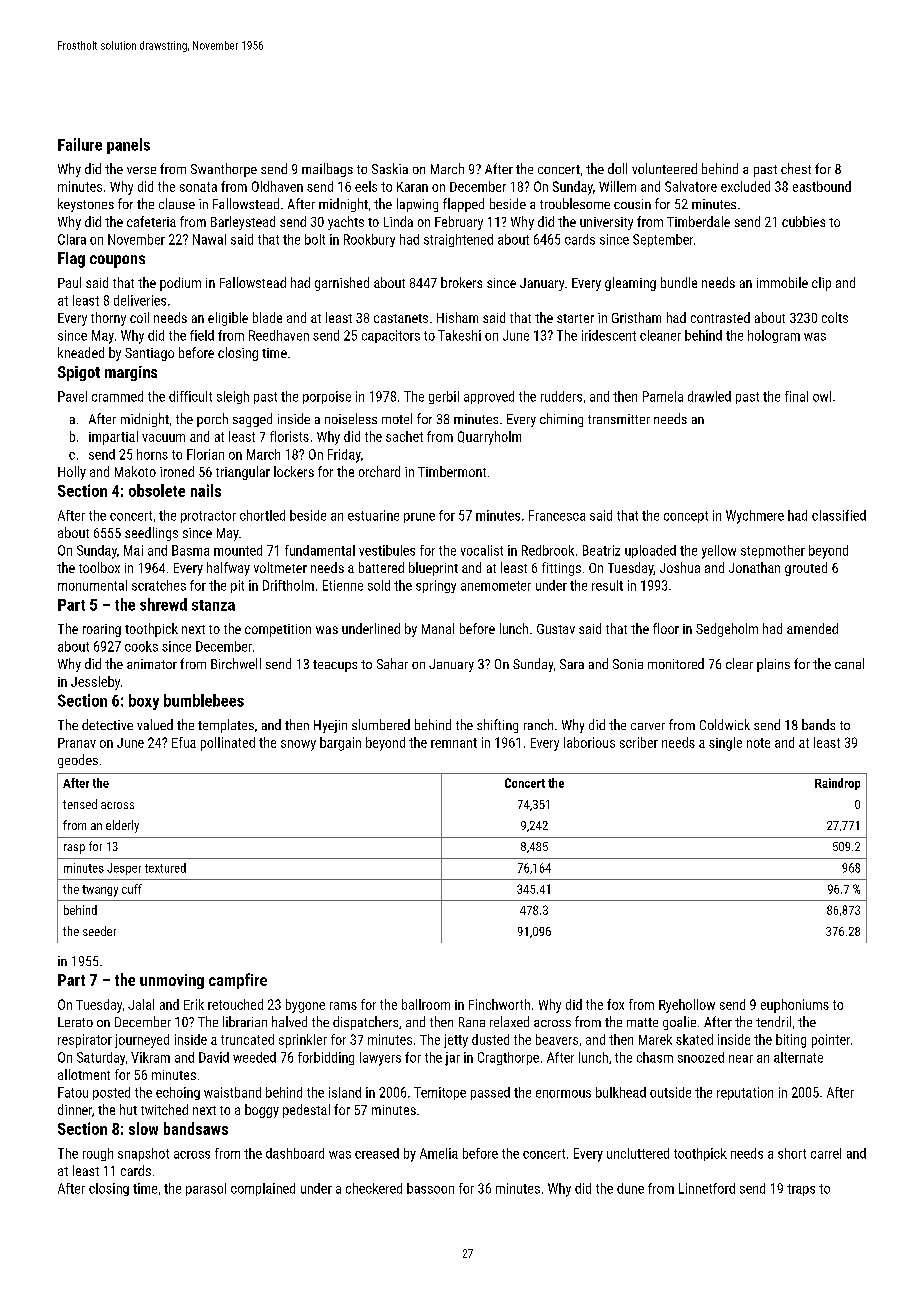 The image size is (924, 1308). Describe the element at coordinates (758, 743) in the screenshot. I see `note` at that location.
